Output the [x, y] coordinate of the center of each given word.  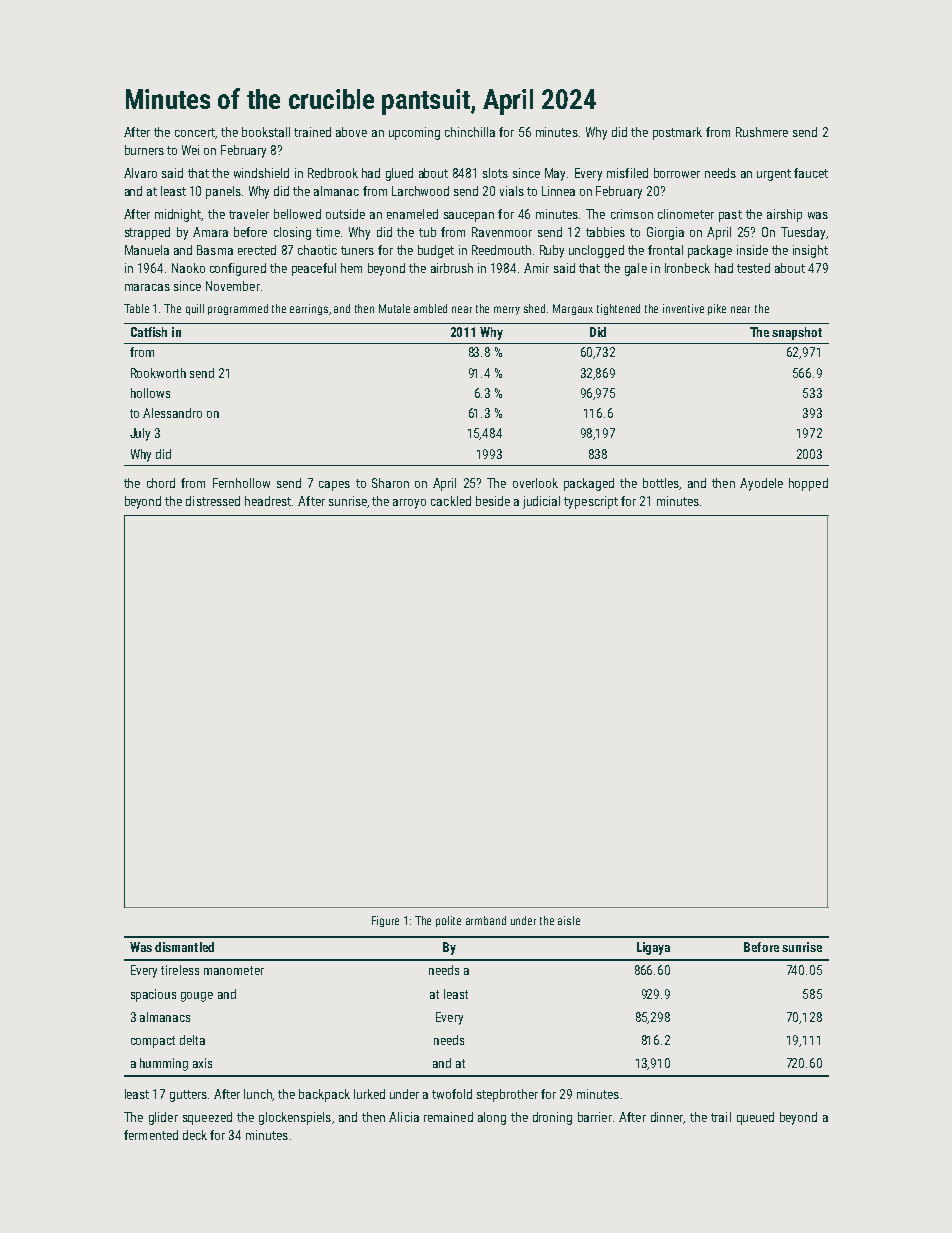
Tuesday [803, 233]
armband [486, 920]
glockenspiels [295, 1118]
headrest [268, 501]
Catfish [149, 332]
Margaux [573, 309]
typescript [591, 502]
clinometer [686, 214]
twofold [452, 1094]
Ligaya [653, 948]
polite [448, 921]
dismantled [184, 947]
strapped [147, 233]
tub [427, 232]
